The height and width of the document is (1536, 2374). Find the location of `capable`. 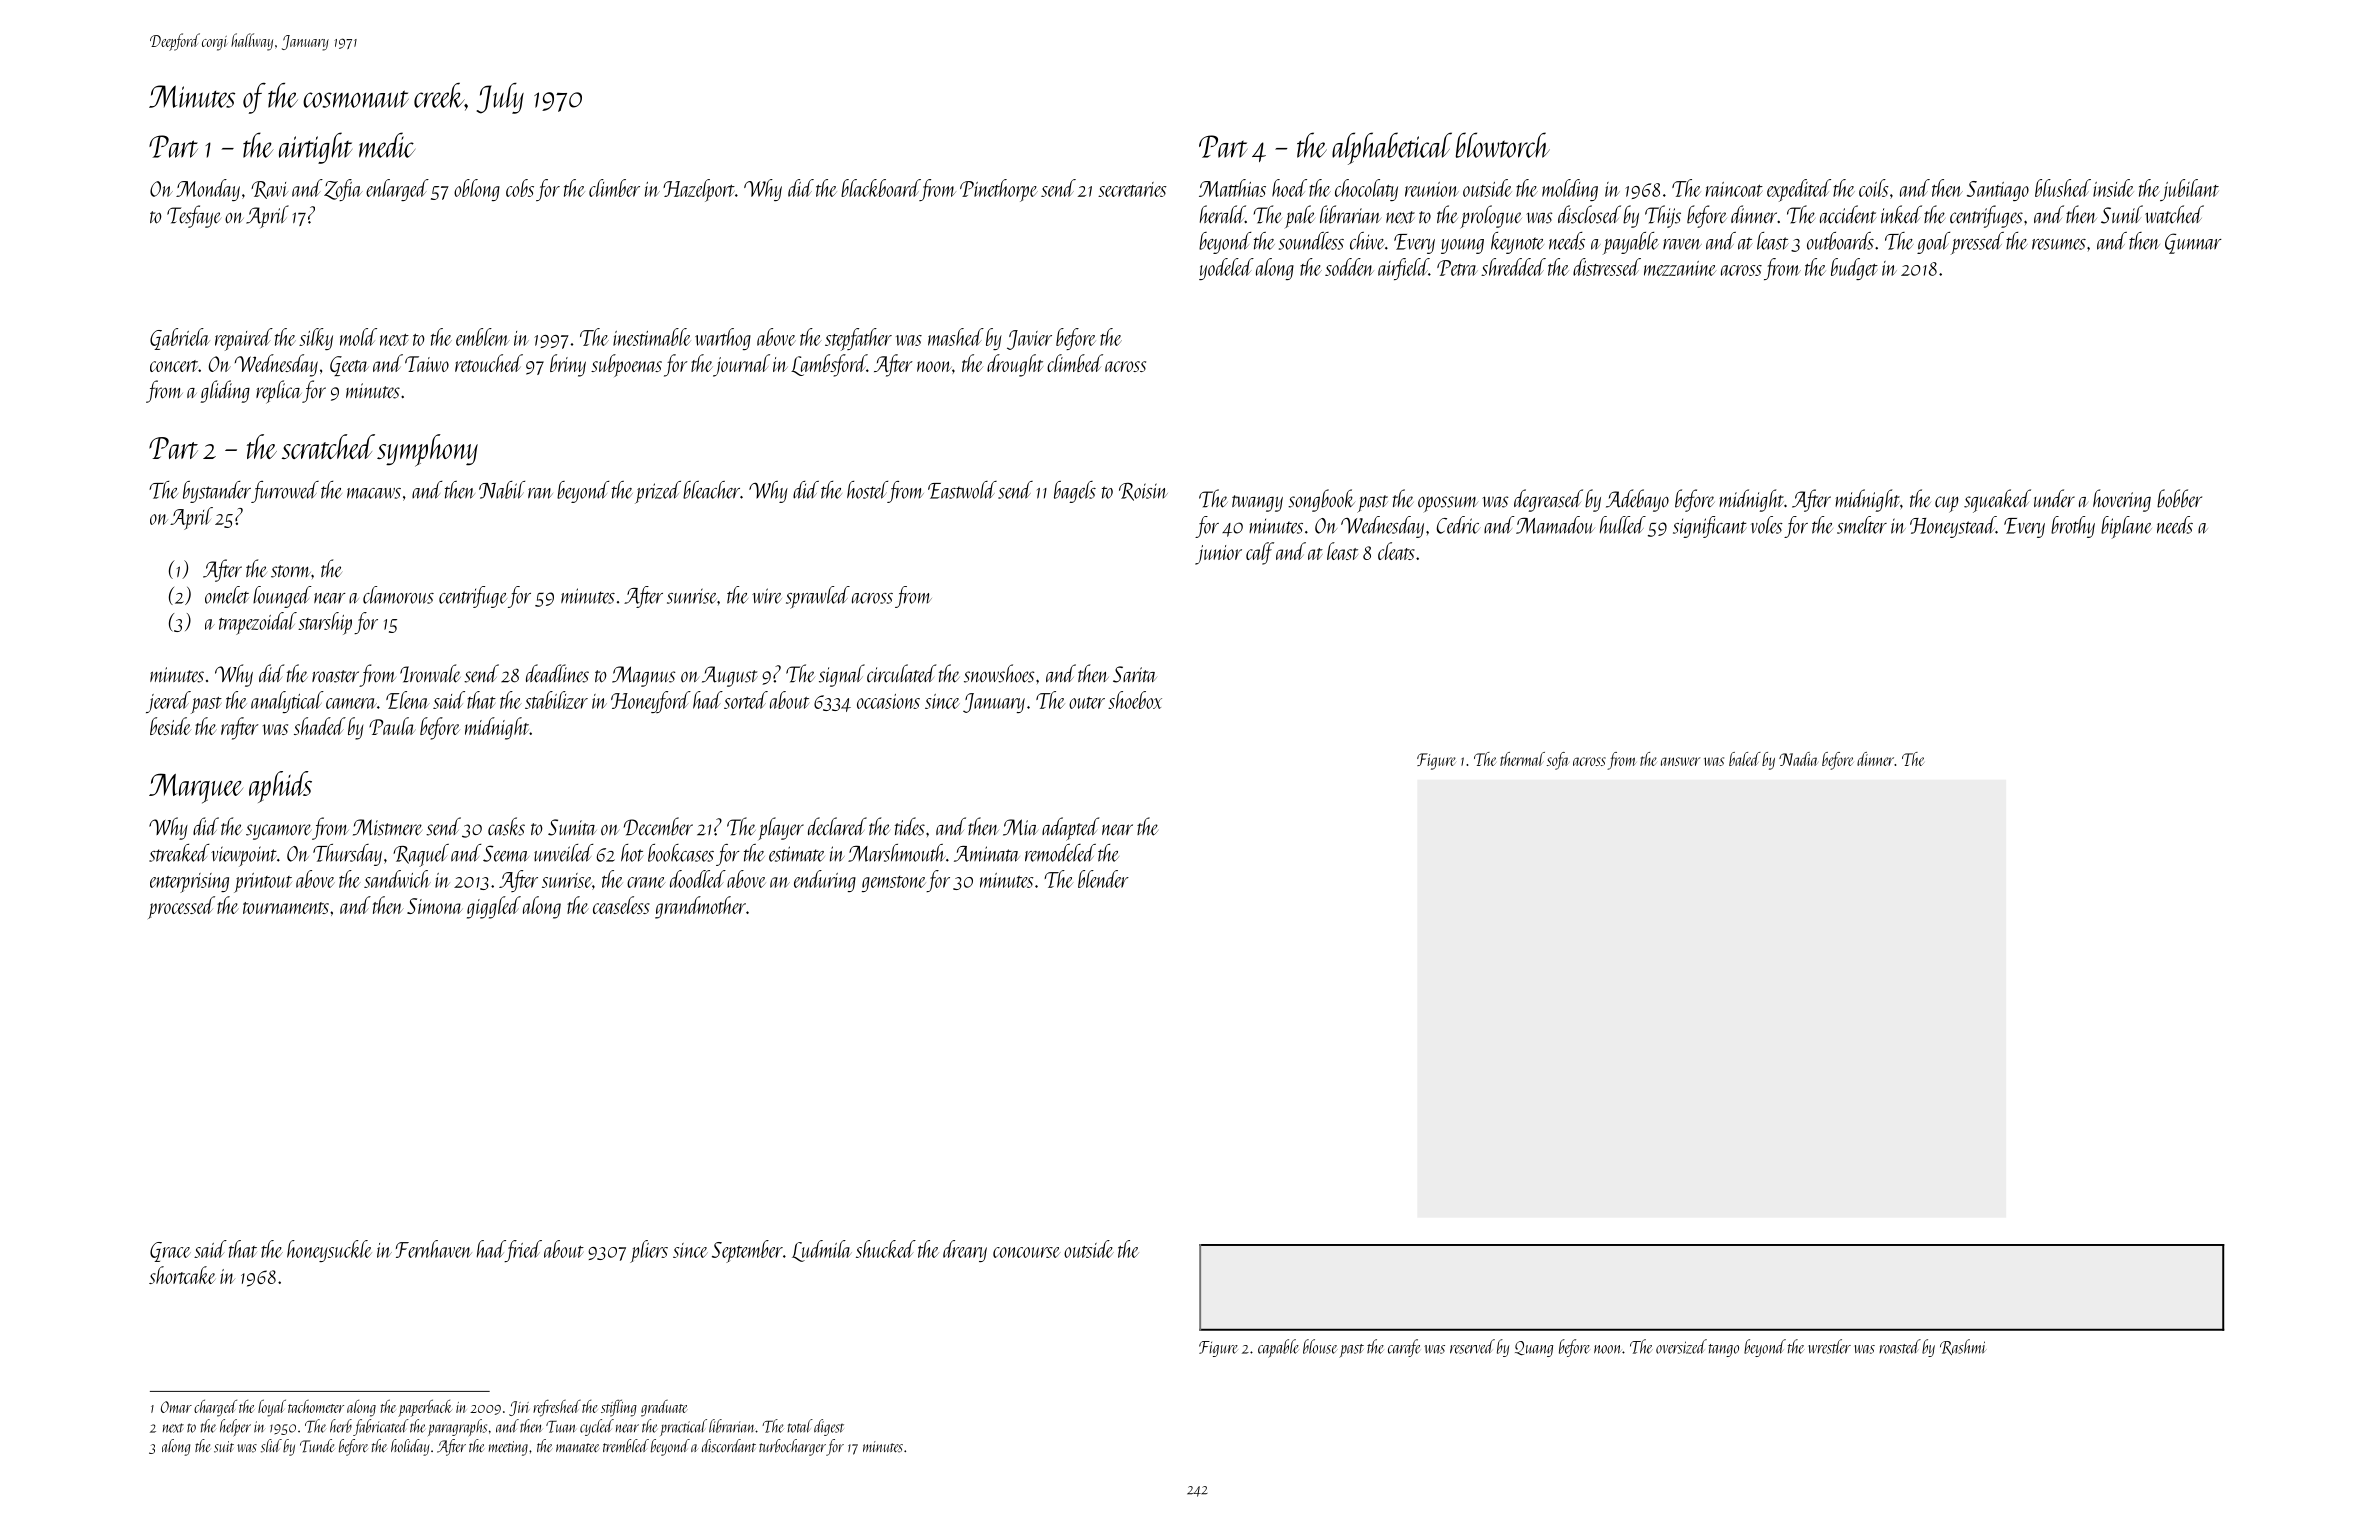

capable is located at coordinates (1278, 1348).
